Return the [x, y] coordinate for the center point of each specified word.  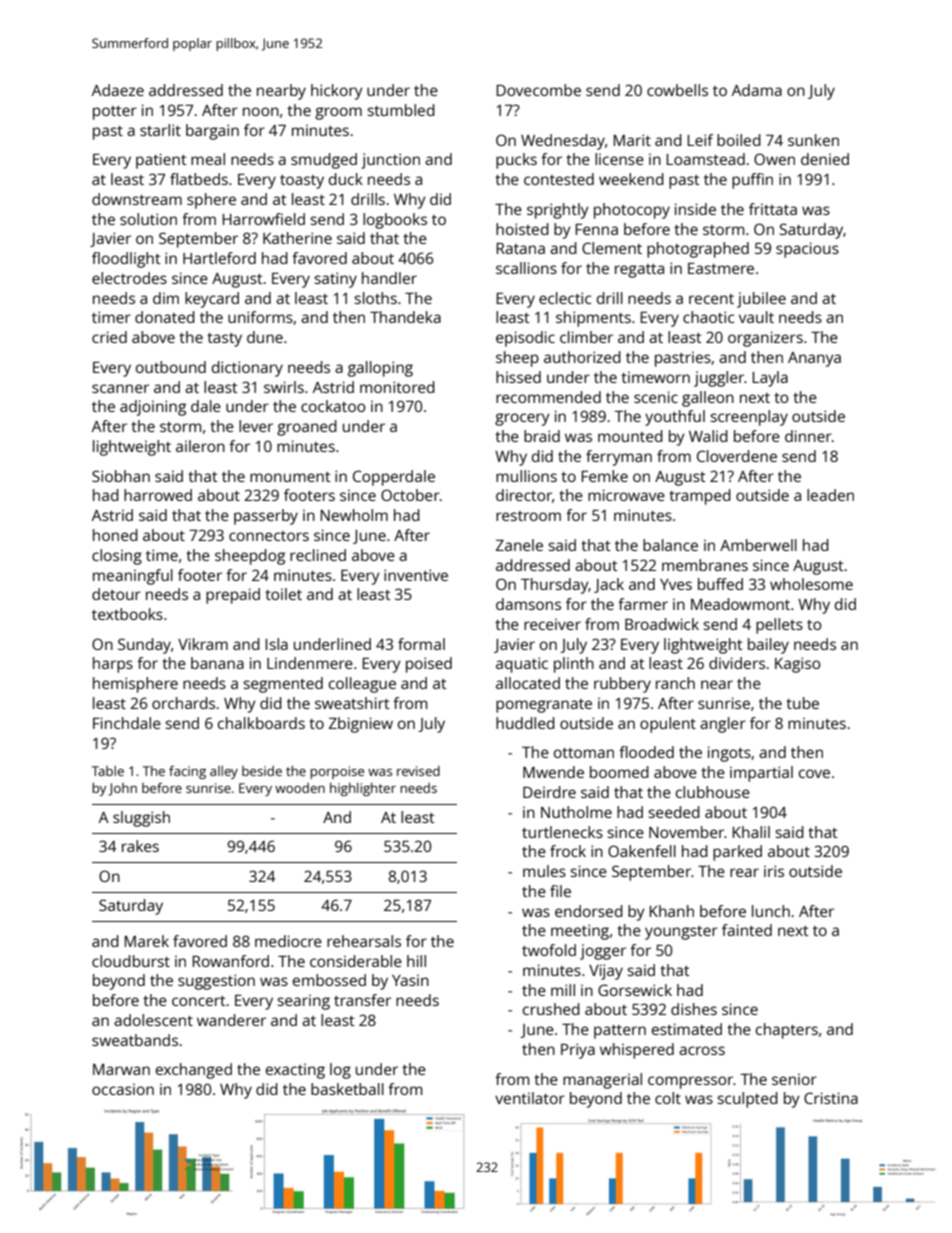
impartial [761, 774]
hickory [337, 92]
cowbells [677, 90]
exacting [295, 1071]
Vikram [203, 644]
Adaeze [118, 90]
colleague [362, 685]
